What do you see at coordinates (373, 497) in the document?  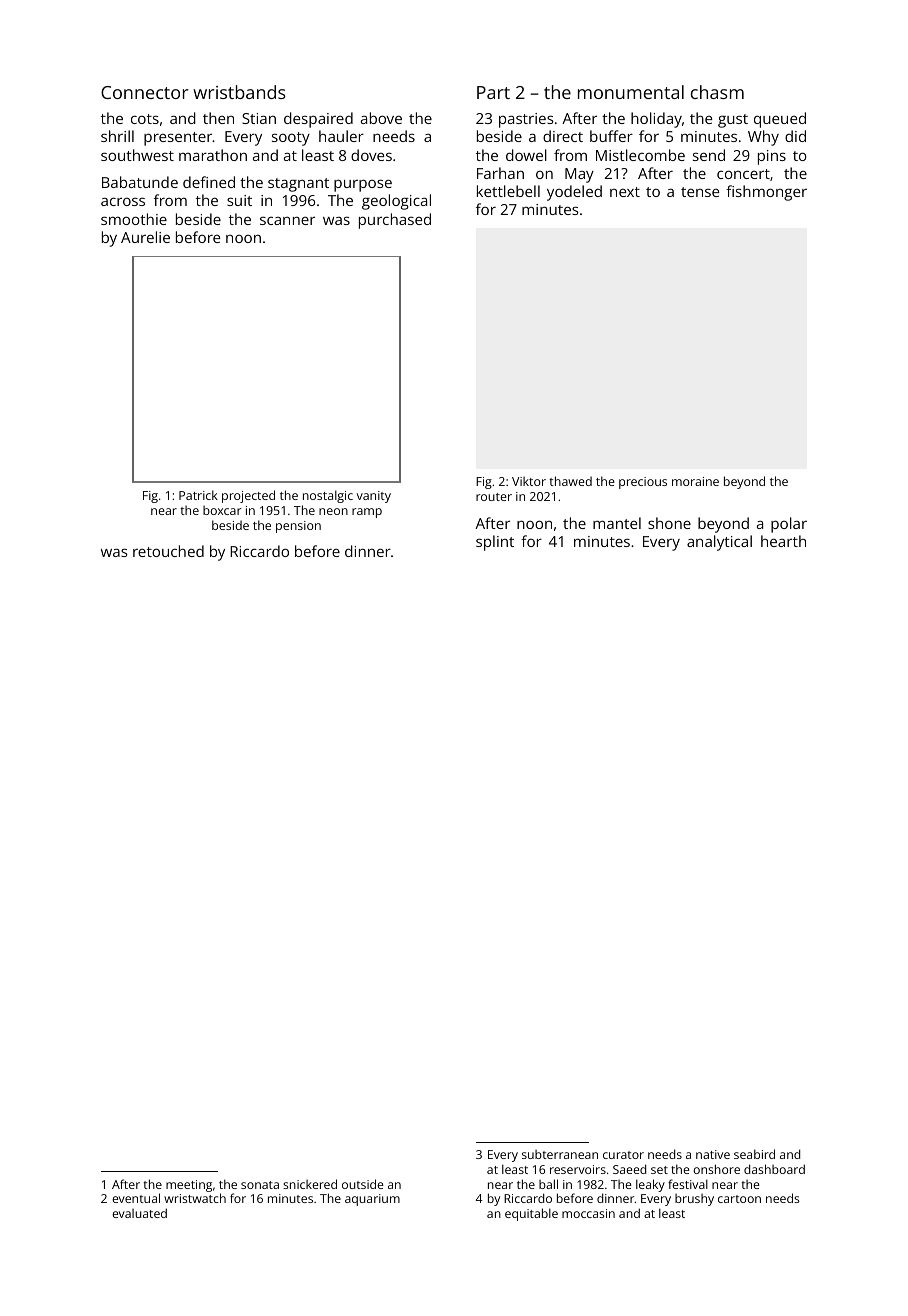 I see `vanity` at bounding box center [373, 497].
